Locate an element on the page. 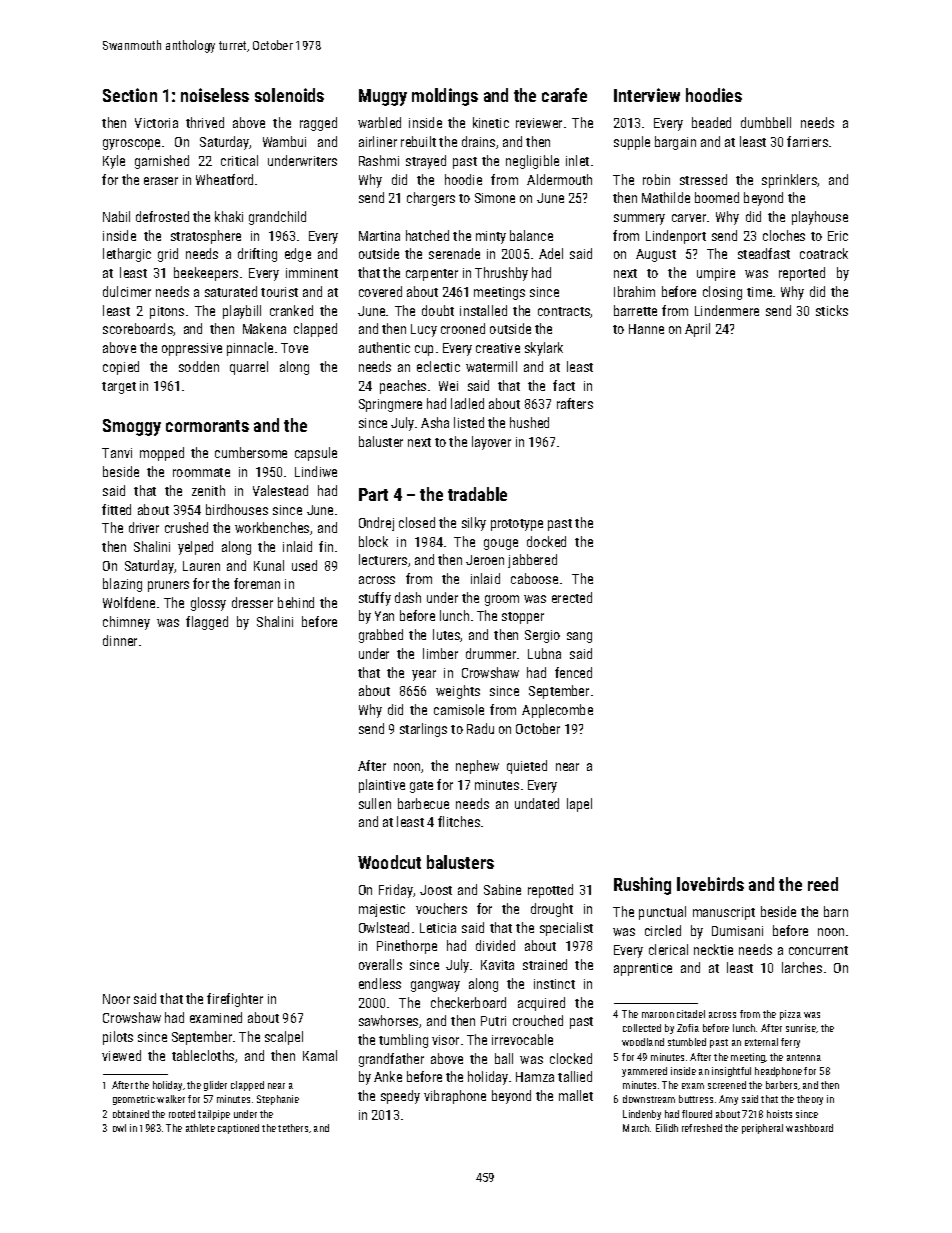 Image resolution: width=952 pixels, height=1233 pixels. irrevocable is located at coordinates (522, 1039).
